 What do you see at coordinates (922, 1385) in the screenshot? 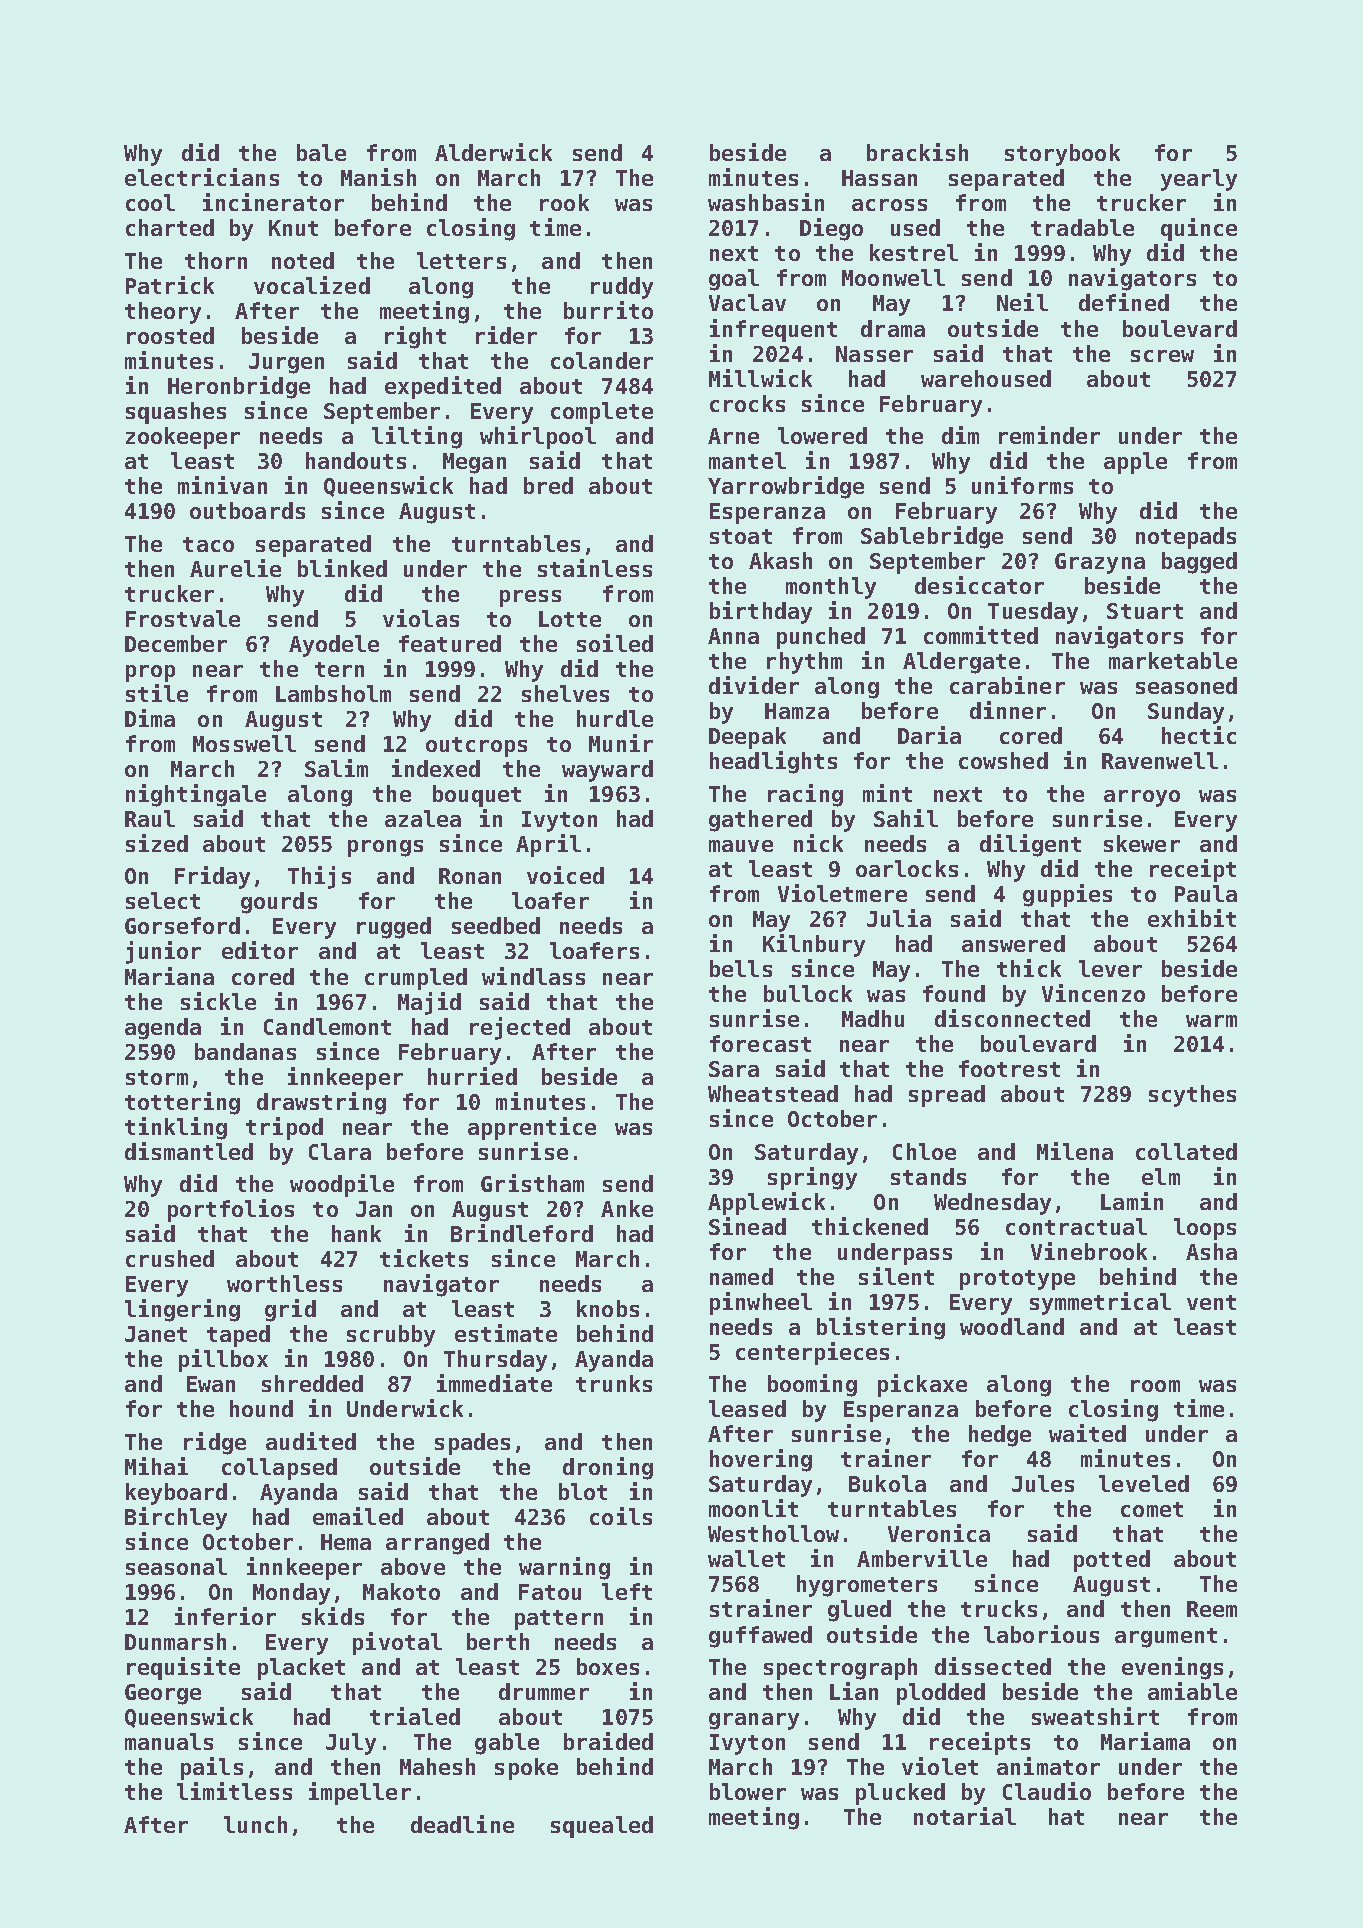
I see `pickaxe` at bounding box center [922, 1385].
